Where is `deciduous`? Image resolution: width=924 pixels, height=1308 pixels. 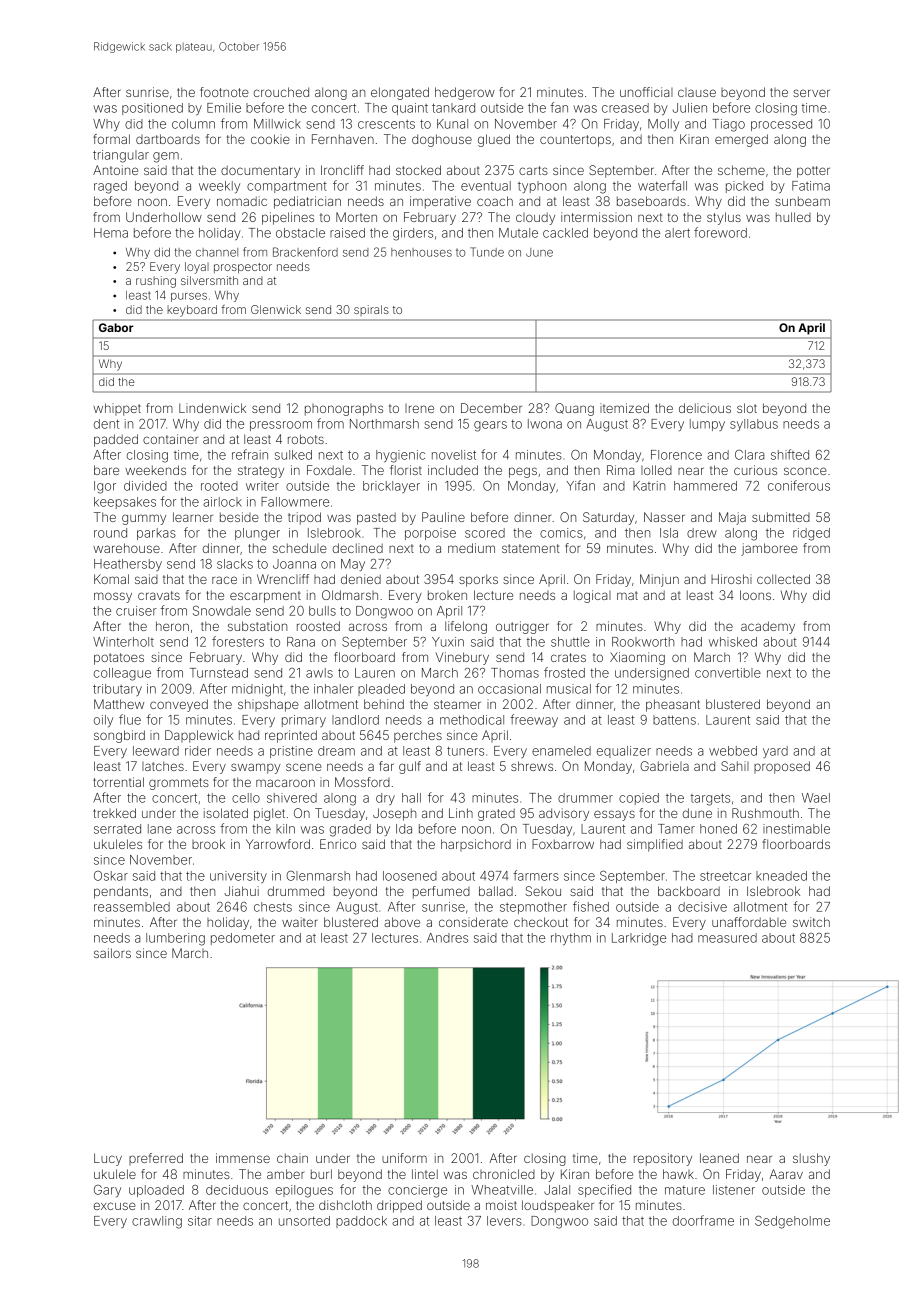 deciduous is located at coordinates (237, 1190).
